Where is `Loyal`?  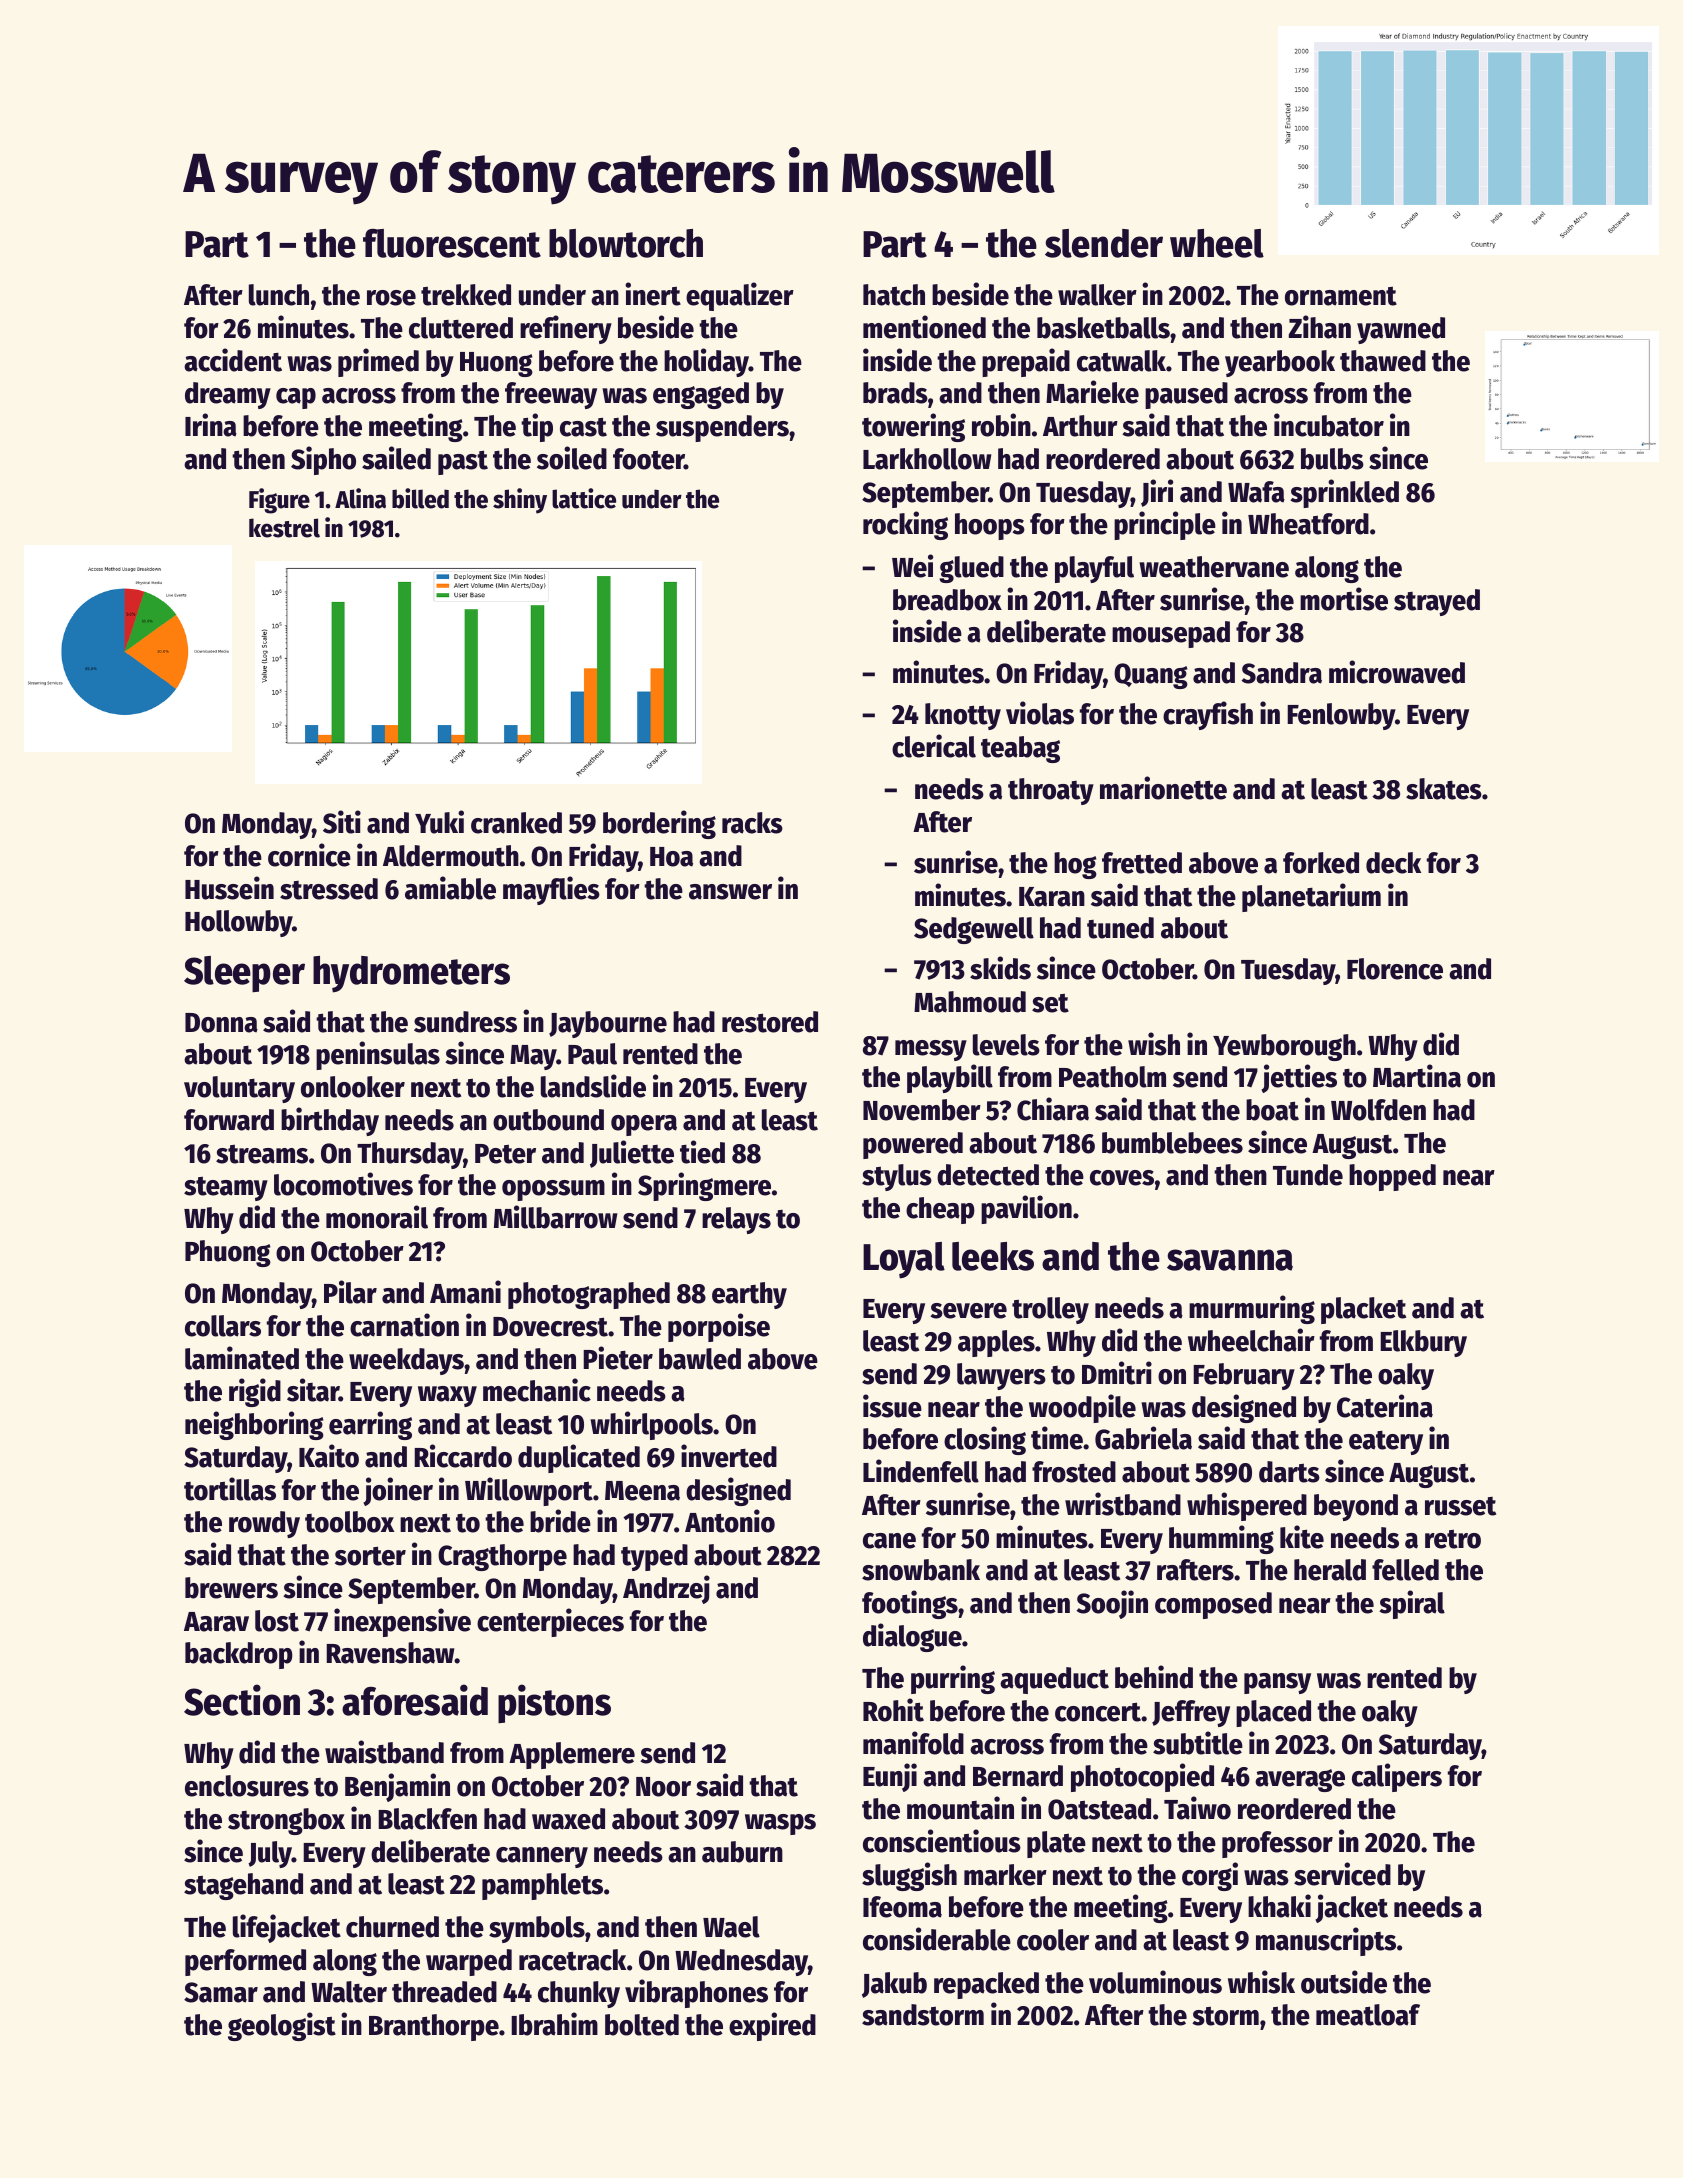 Loyal is located at coordinates (904, 1260).
